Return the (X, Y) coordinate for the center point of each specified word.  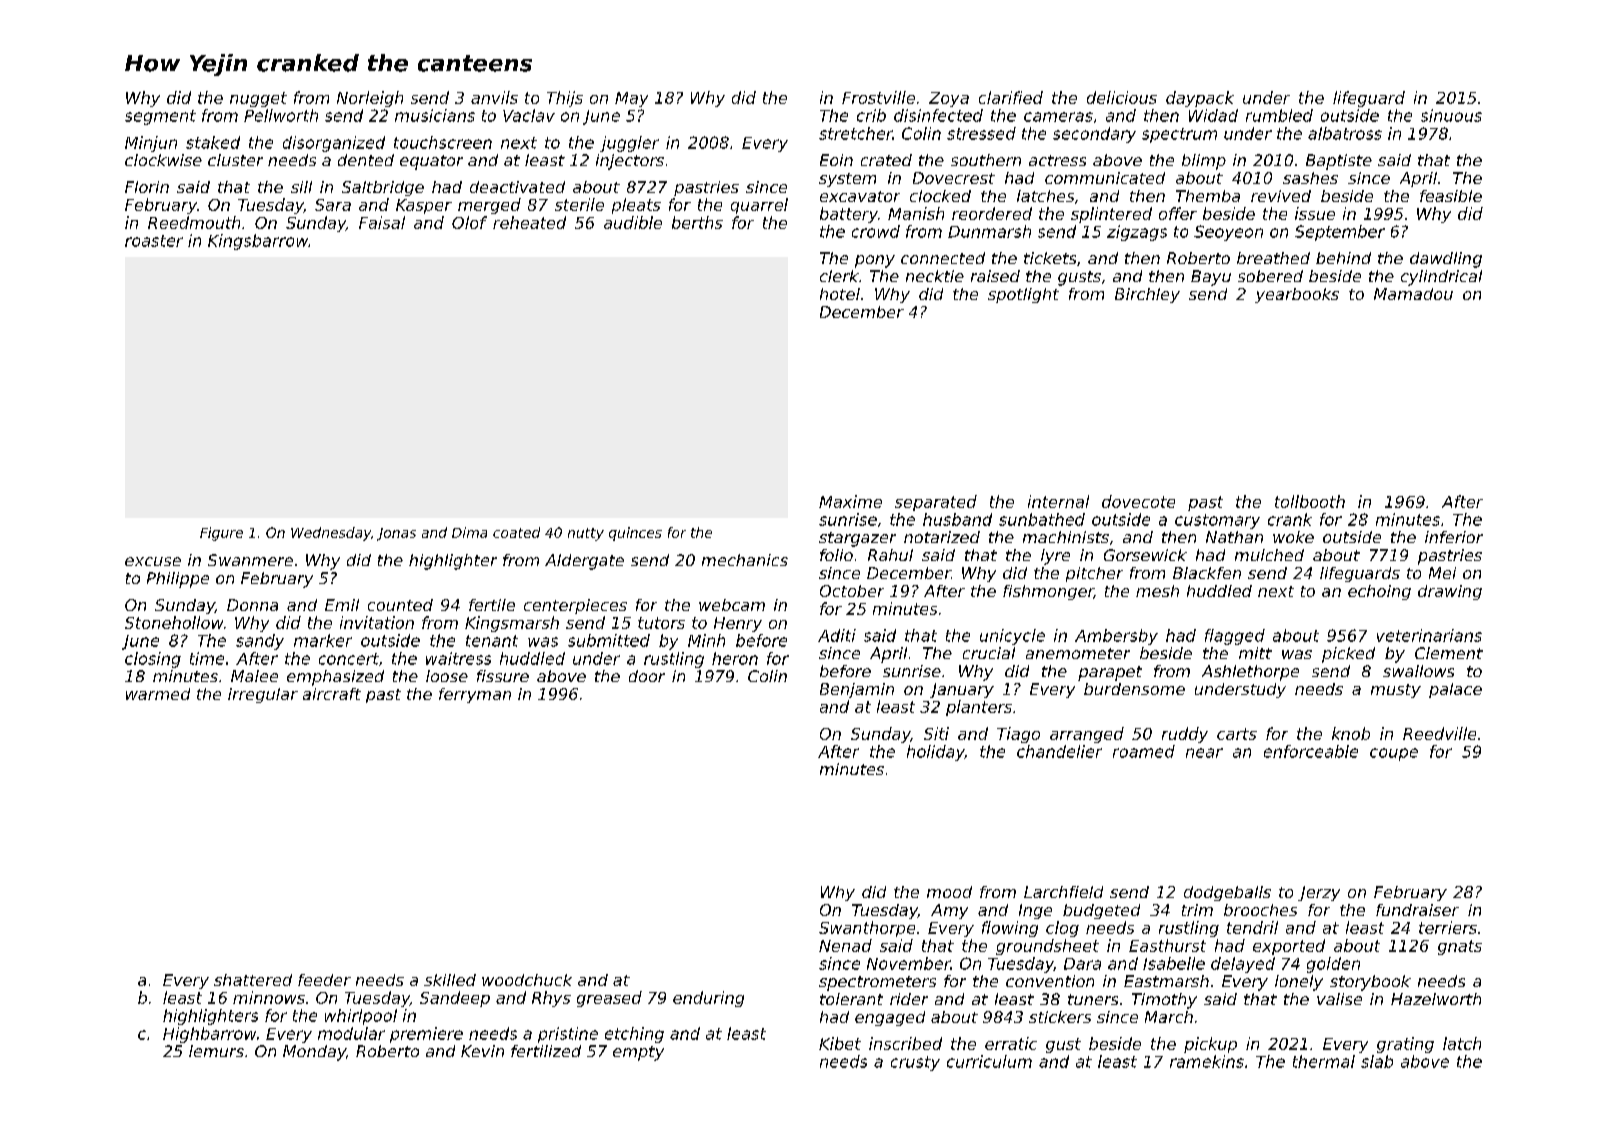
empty (638, 1053)
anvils (494, 97)
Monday (314, 1053)
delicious (1122, 97)
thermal (1324, 1061)
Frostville (878, 97)
